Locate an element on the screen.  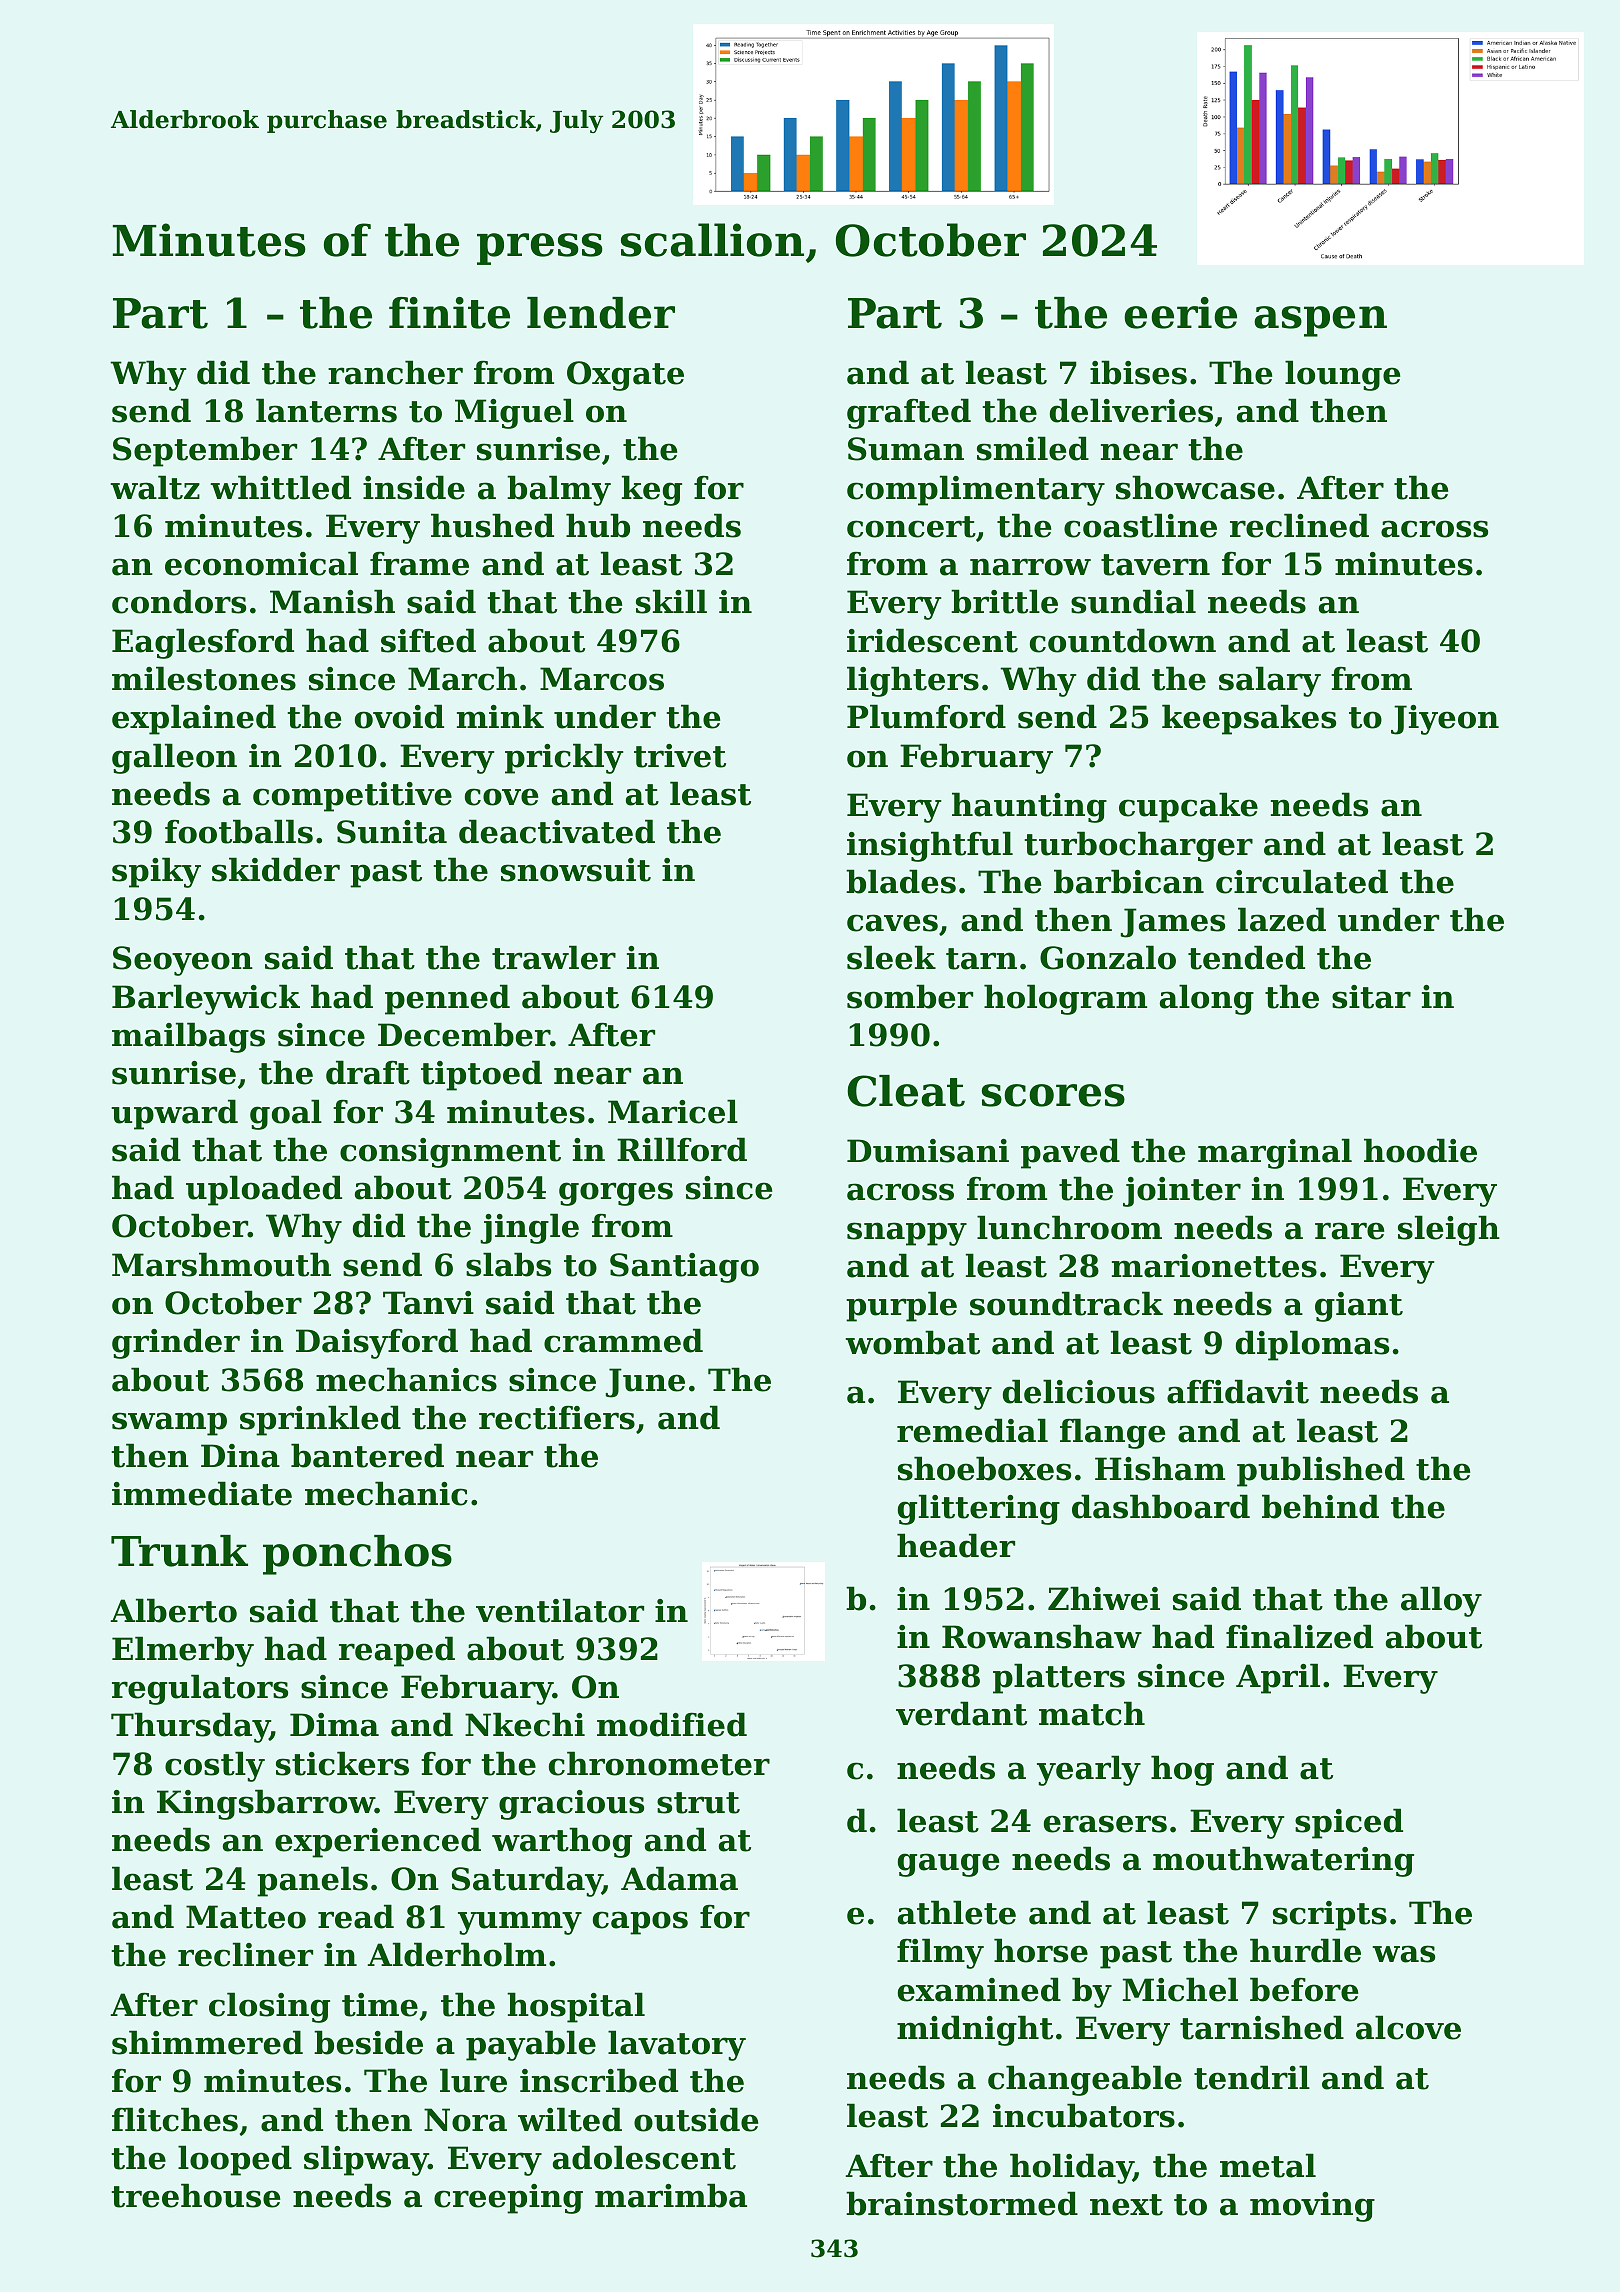
blades is located at coordinates (901, 881).
